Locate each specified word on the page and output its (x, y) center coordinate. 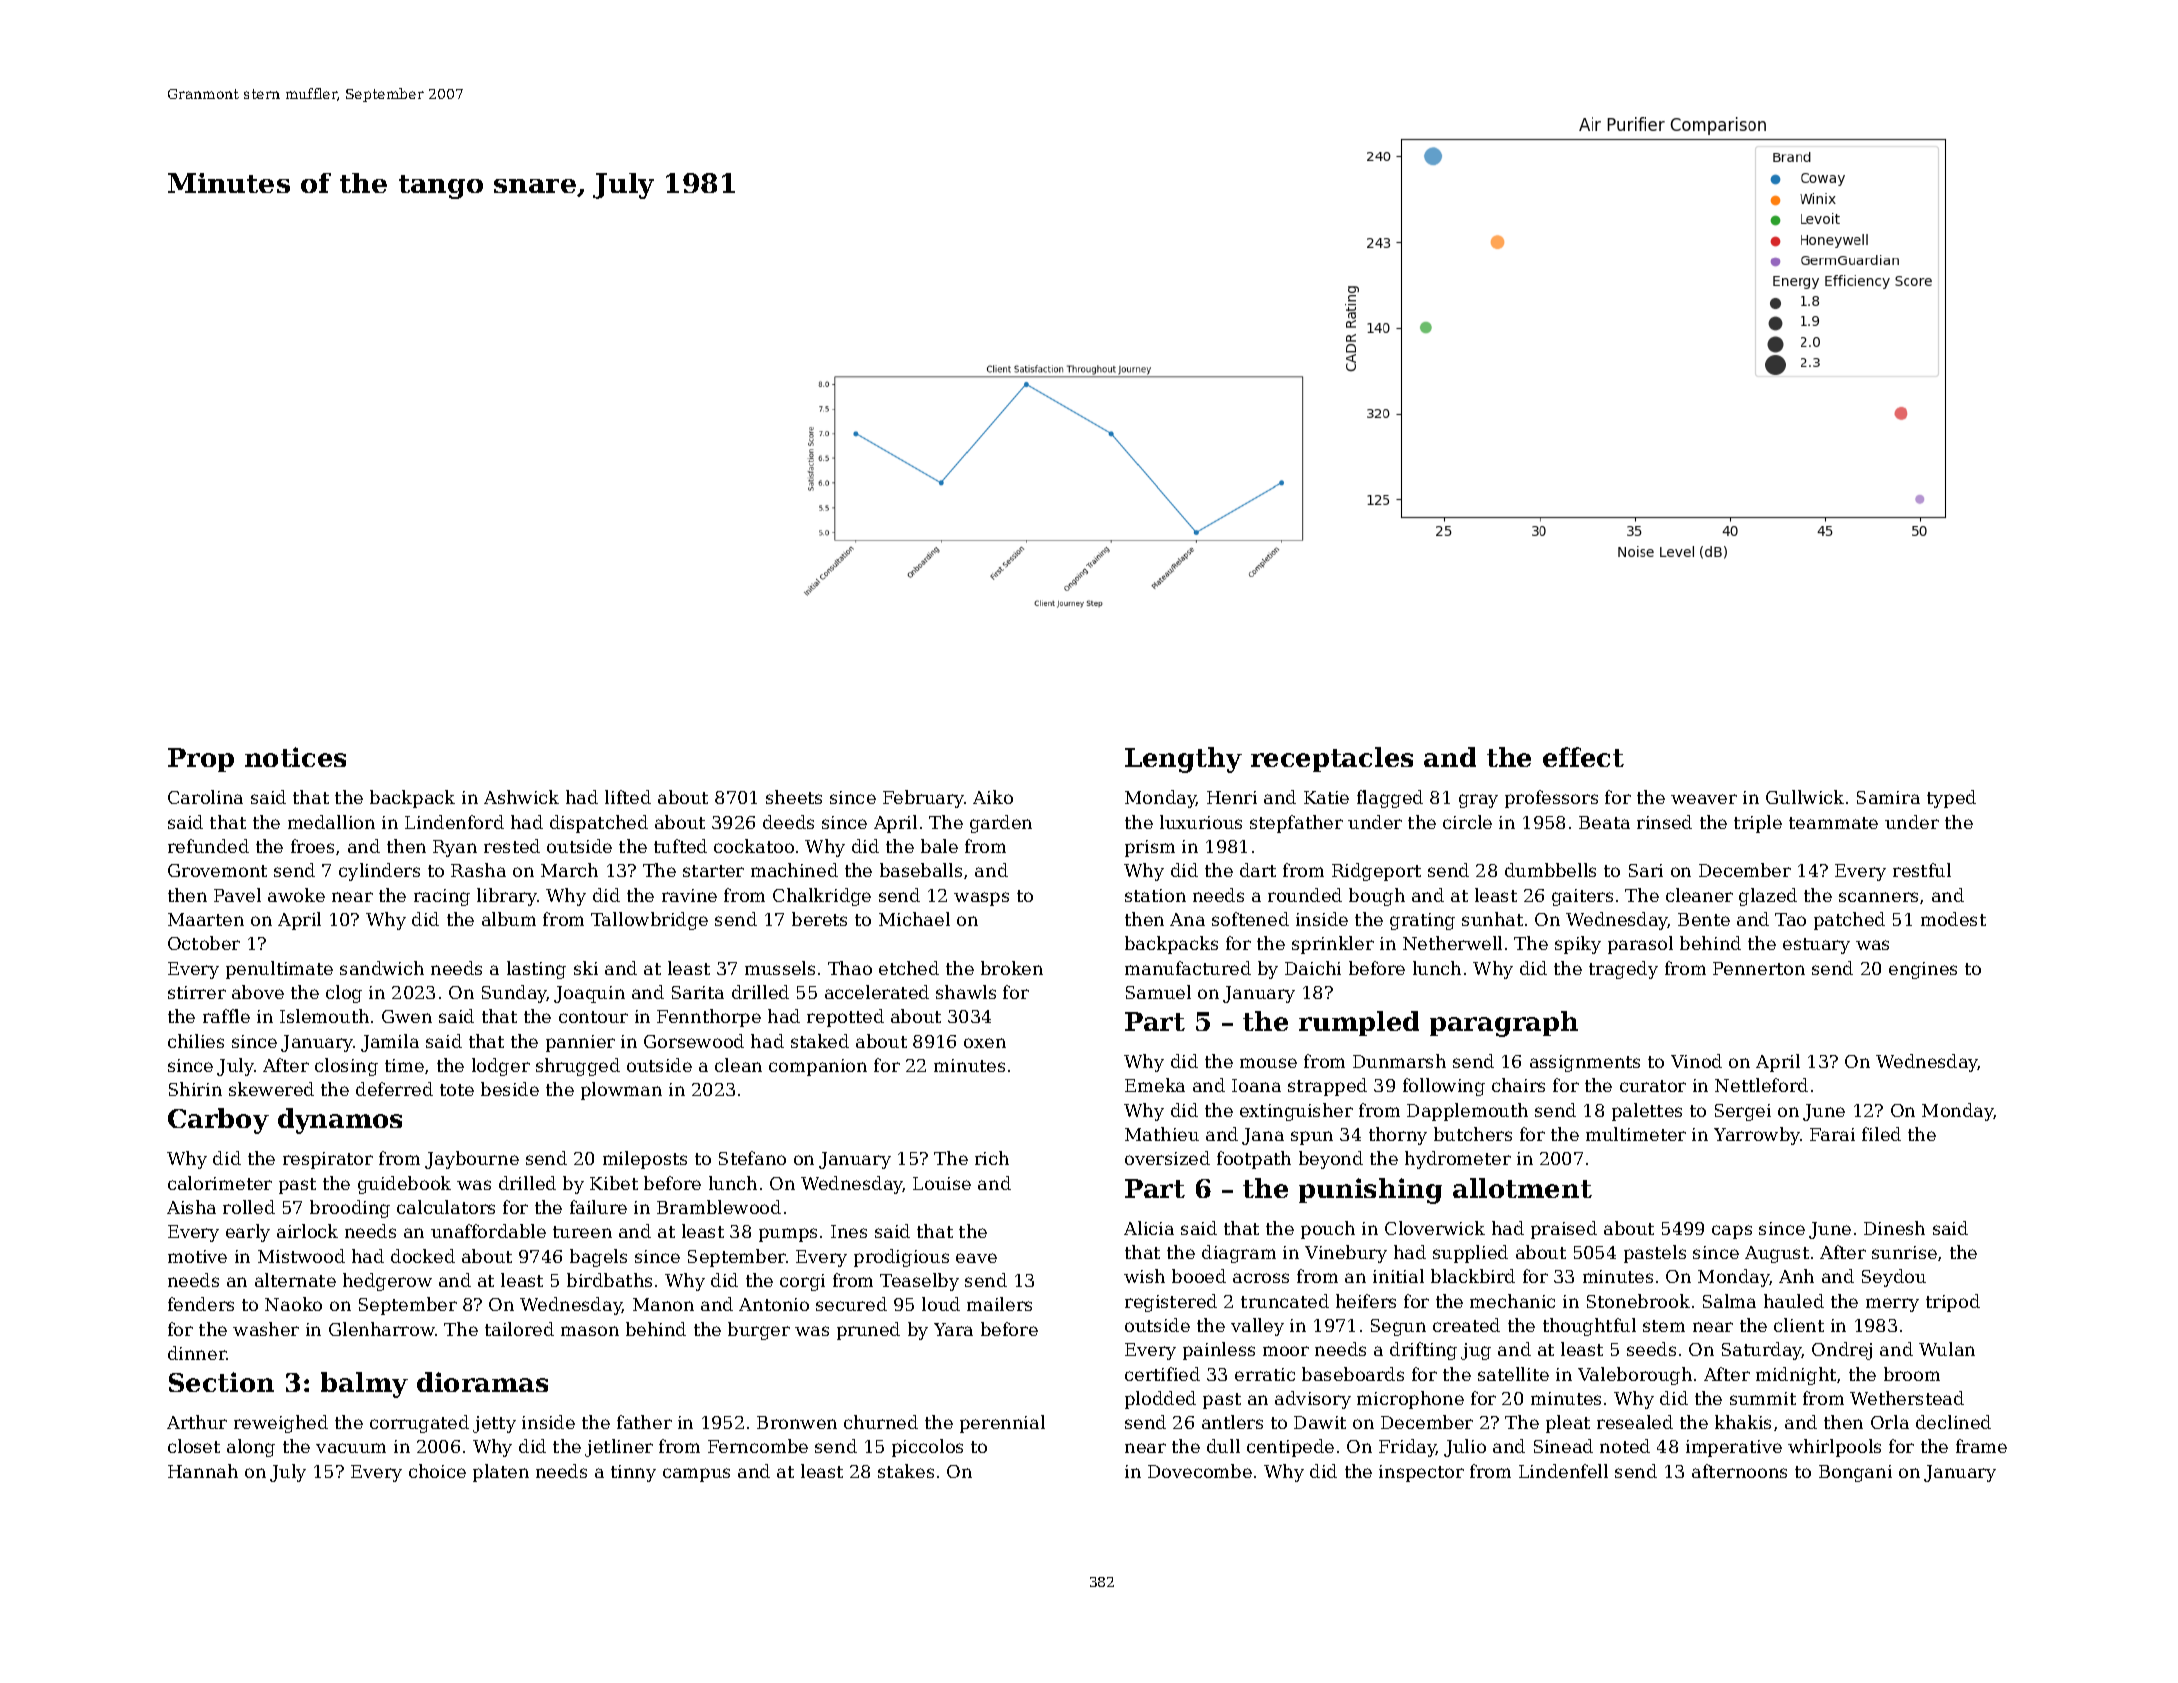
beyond (1331, 1160)
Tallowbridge (649, 921)
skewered (271, 1089)
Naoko (293, 1304)
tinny (633, 1473)
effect (1583, 757)
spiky (1578, 945)
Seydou (1894, 1278)
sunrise (1904, 1252)
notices (295, 757)
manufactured (1188, 968)
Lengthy (1183, 760)
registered (1171, 1303)
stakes (906, 1471)
